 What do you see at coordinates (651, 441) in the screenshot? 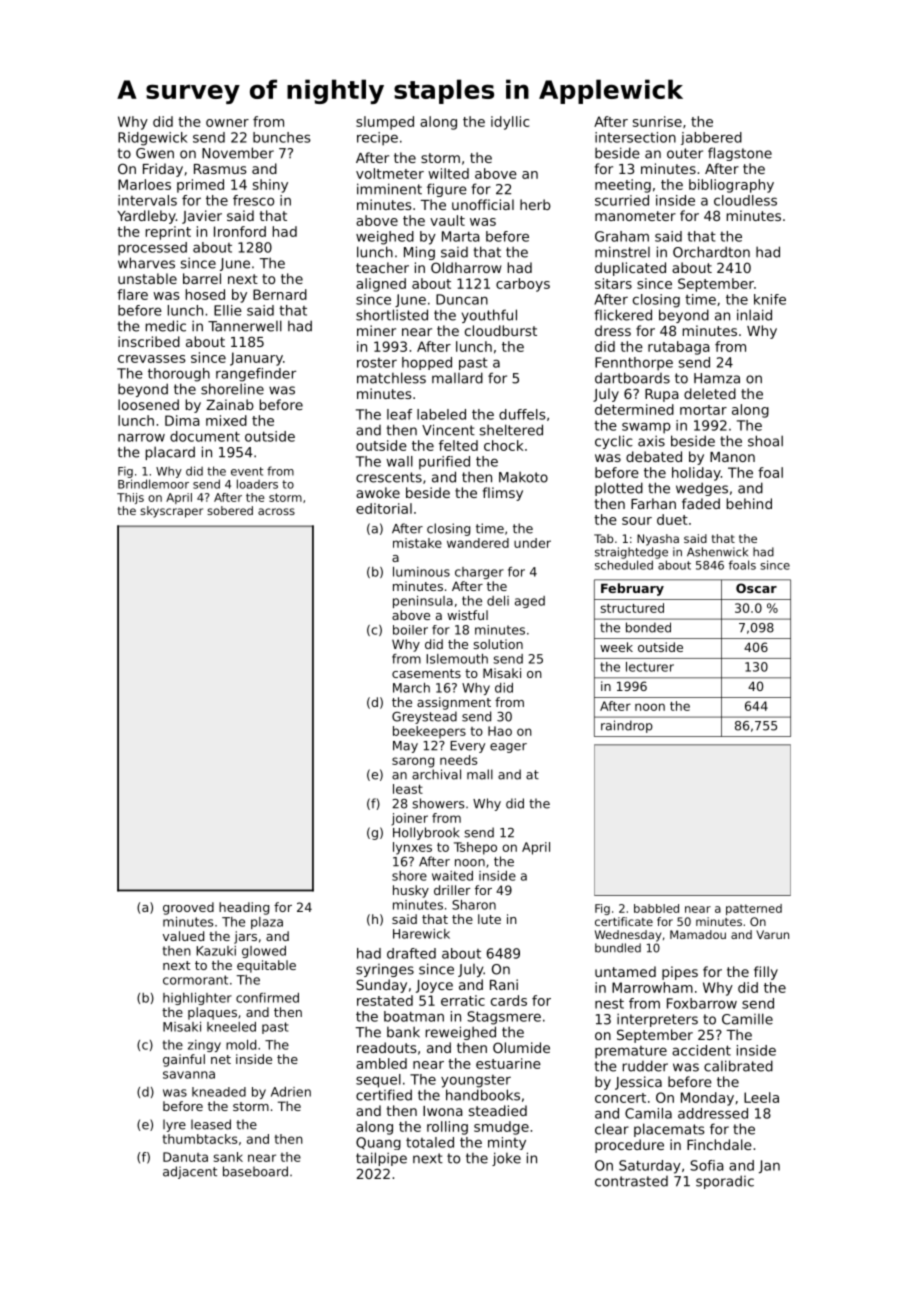
I see `axis` at bounding box center [651, 441].
